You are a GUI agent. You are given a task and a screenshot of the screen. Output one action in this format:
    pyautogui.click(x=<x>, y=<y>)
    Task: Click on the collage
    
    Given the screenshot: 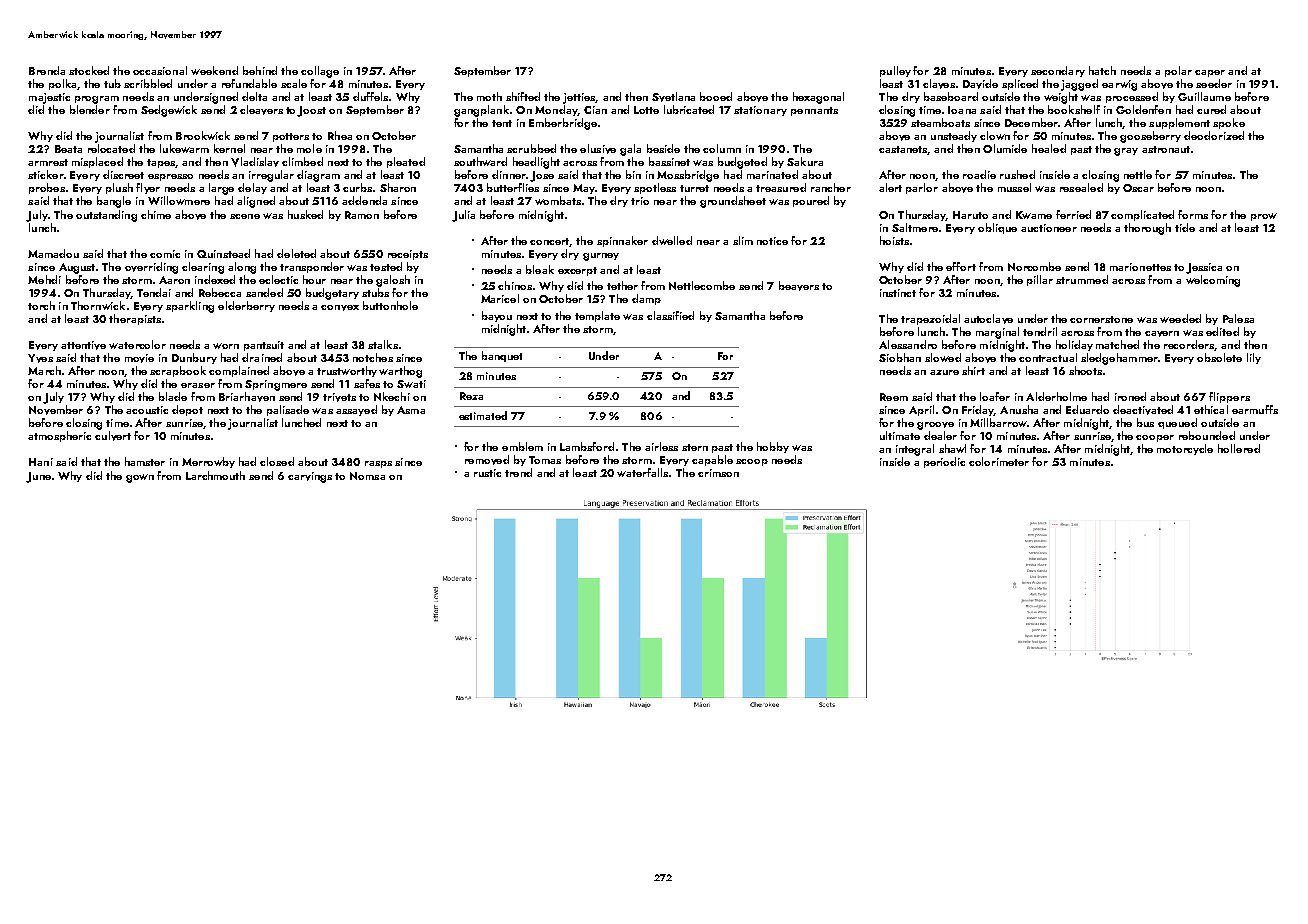 What is the action you would take?
    pyautogui.click(x=320, y=72)
